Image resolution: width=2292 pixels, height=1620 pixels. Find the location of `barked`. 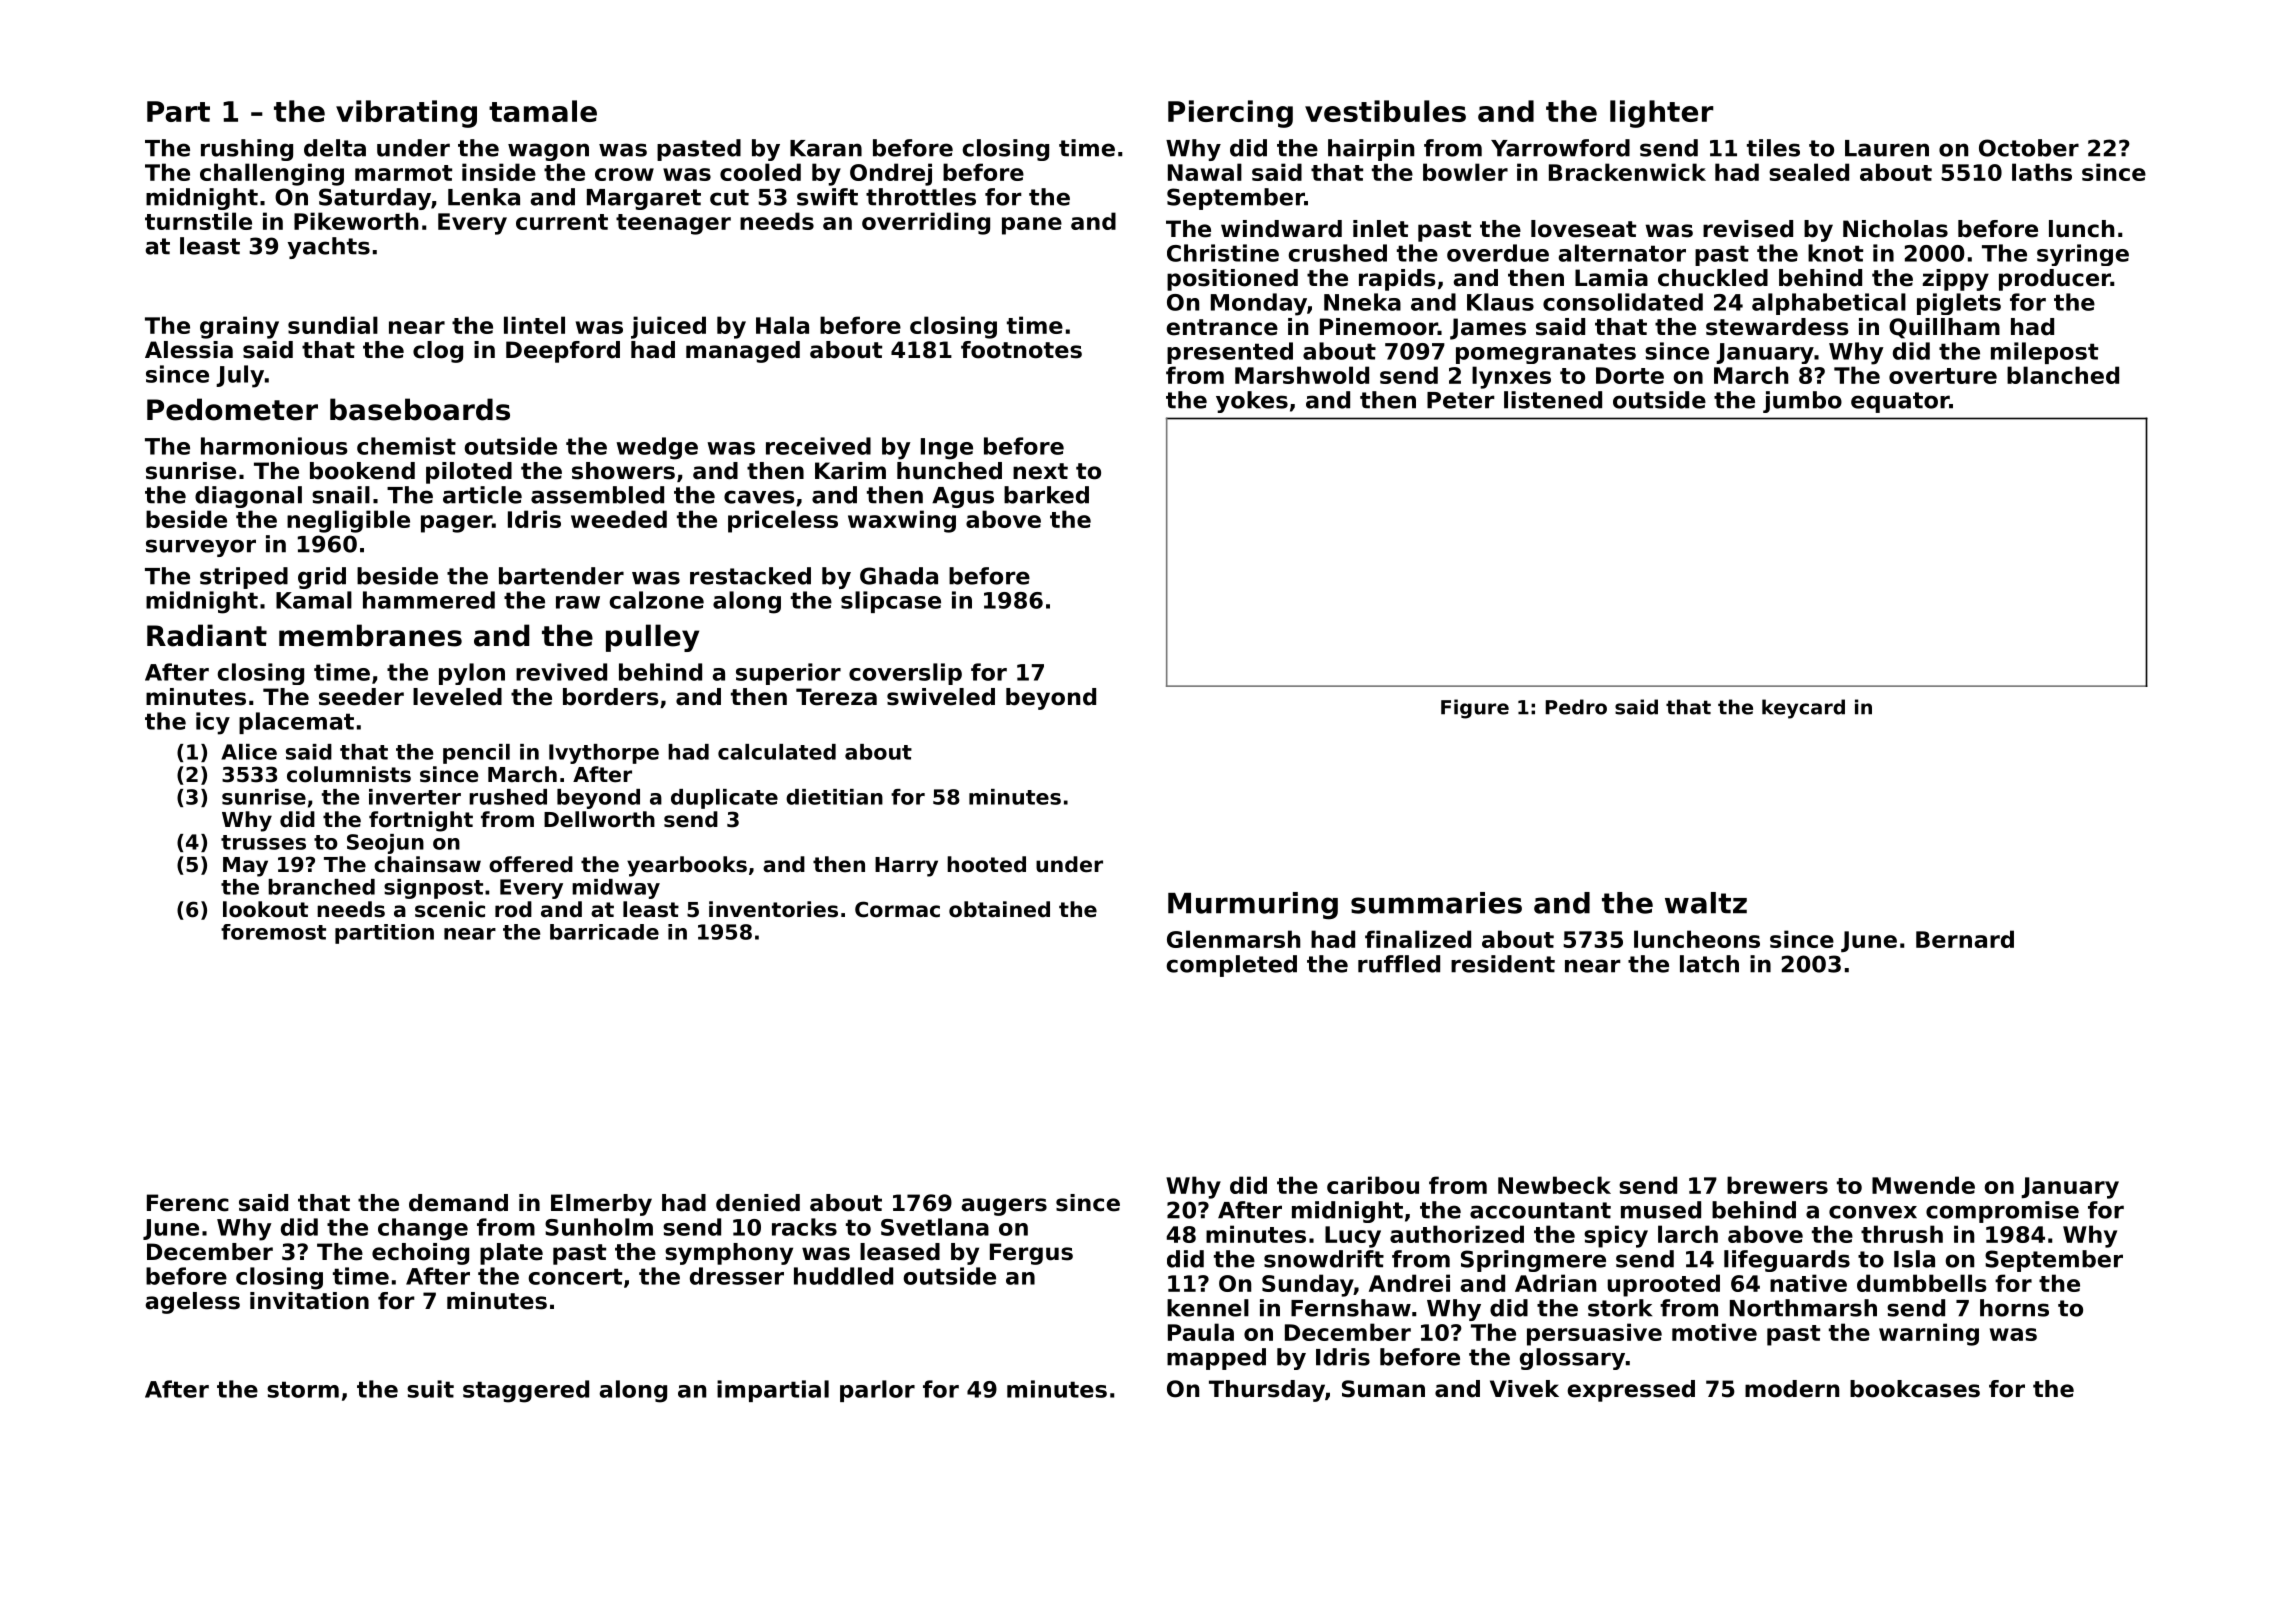

barked is located at coordinates (1046, 495).
